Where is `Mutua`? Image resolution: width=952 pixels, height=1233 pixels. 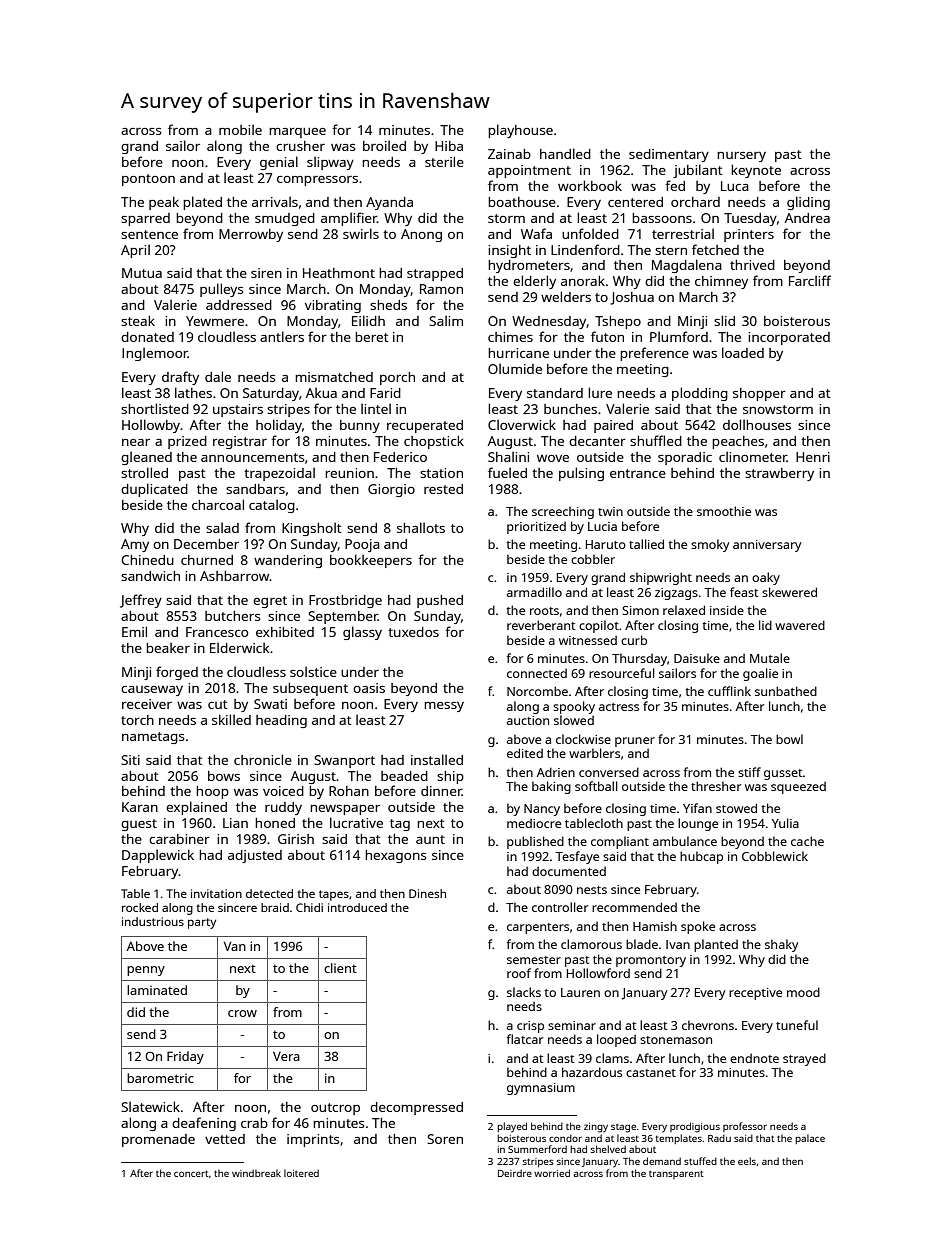 Mutua is located at coordinates (142, 273).
